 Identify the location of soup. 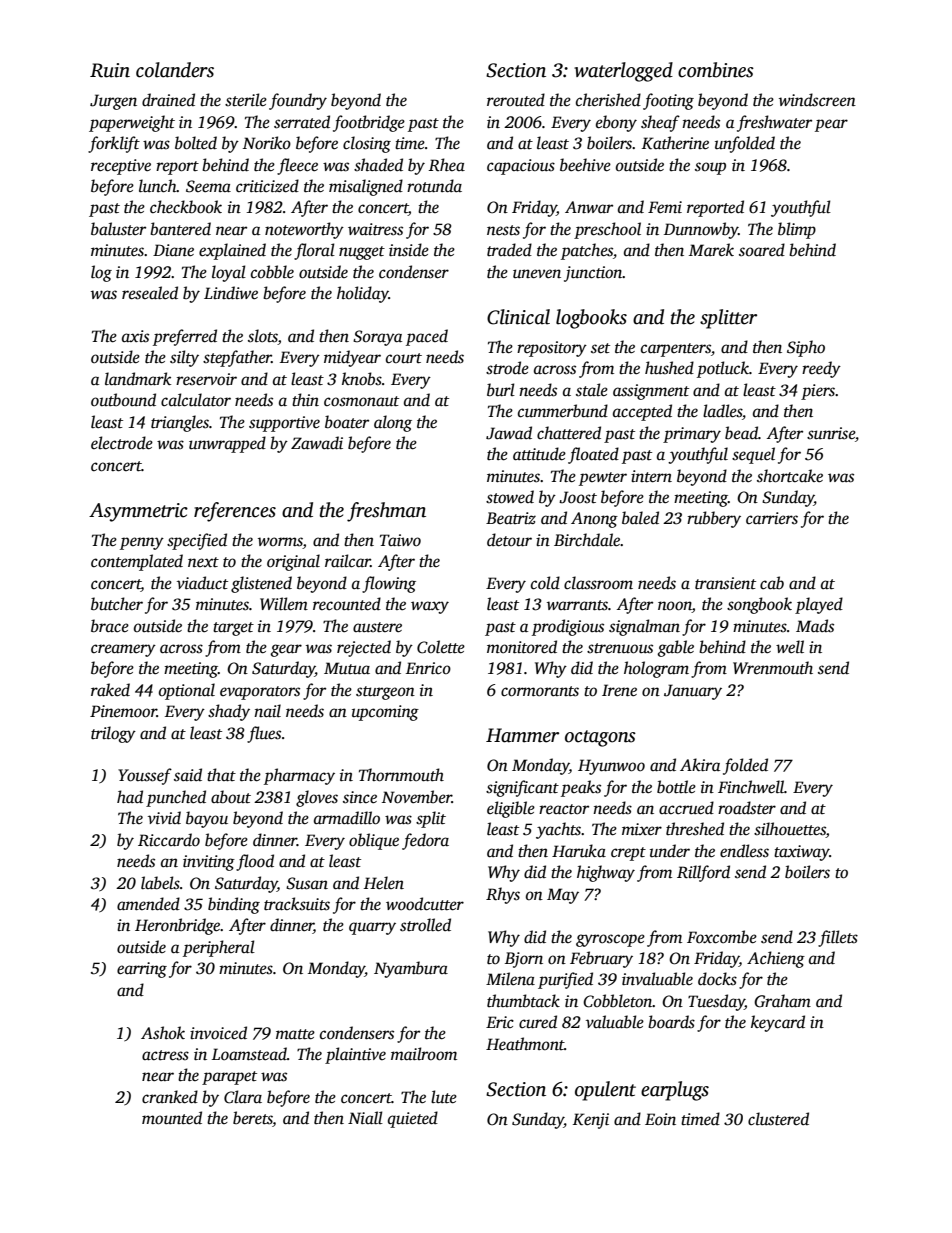
(710, 168).
